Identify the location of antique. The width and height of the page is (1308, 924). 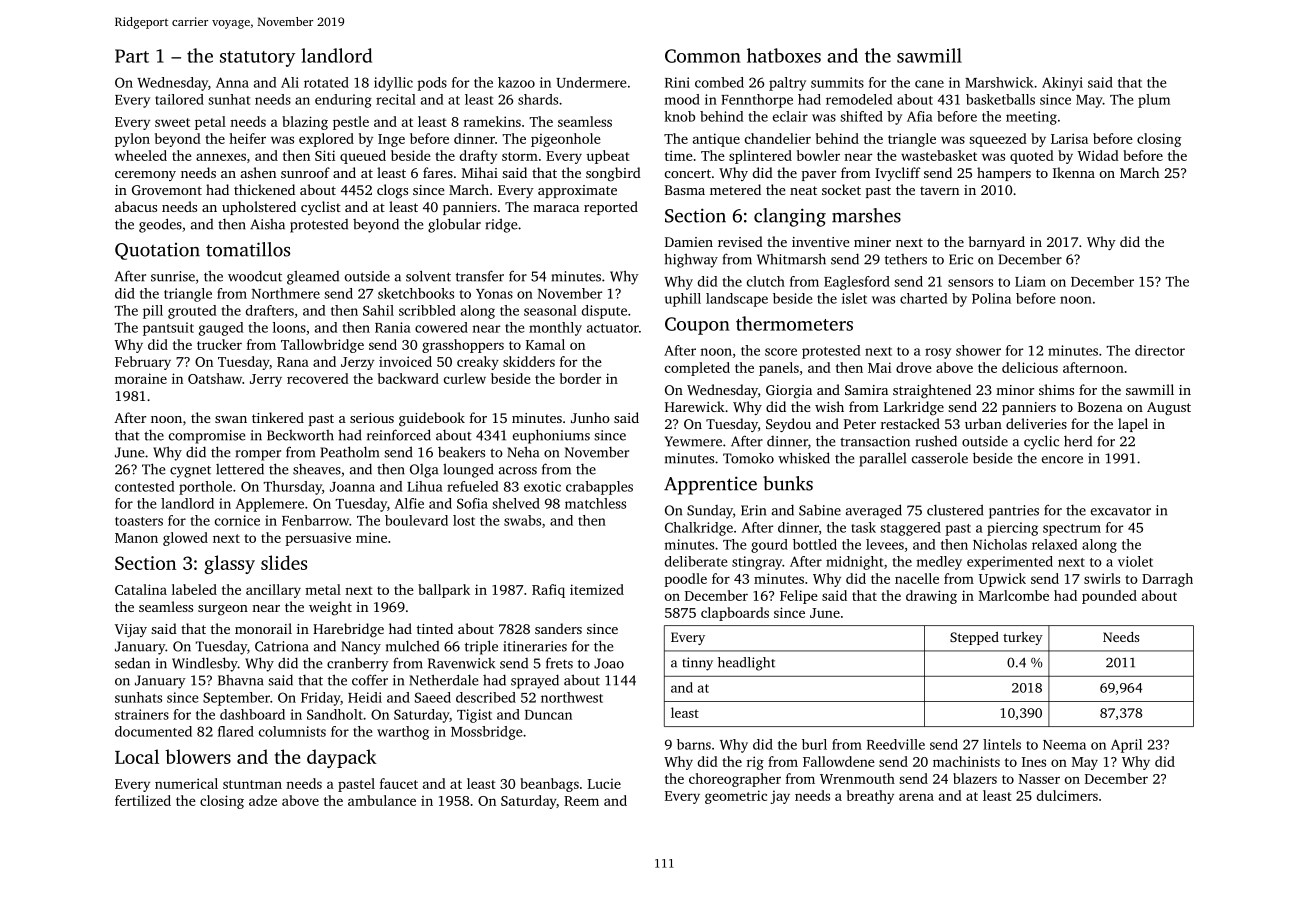
(716, 140).
